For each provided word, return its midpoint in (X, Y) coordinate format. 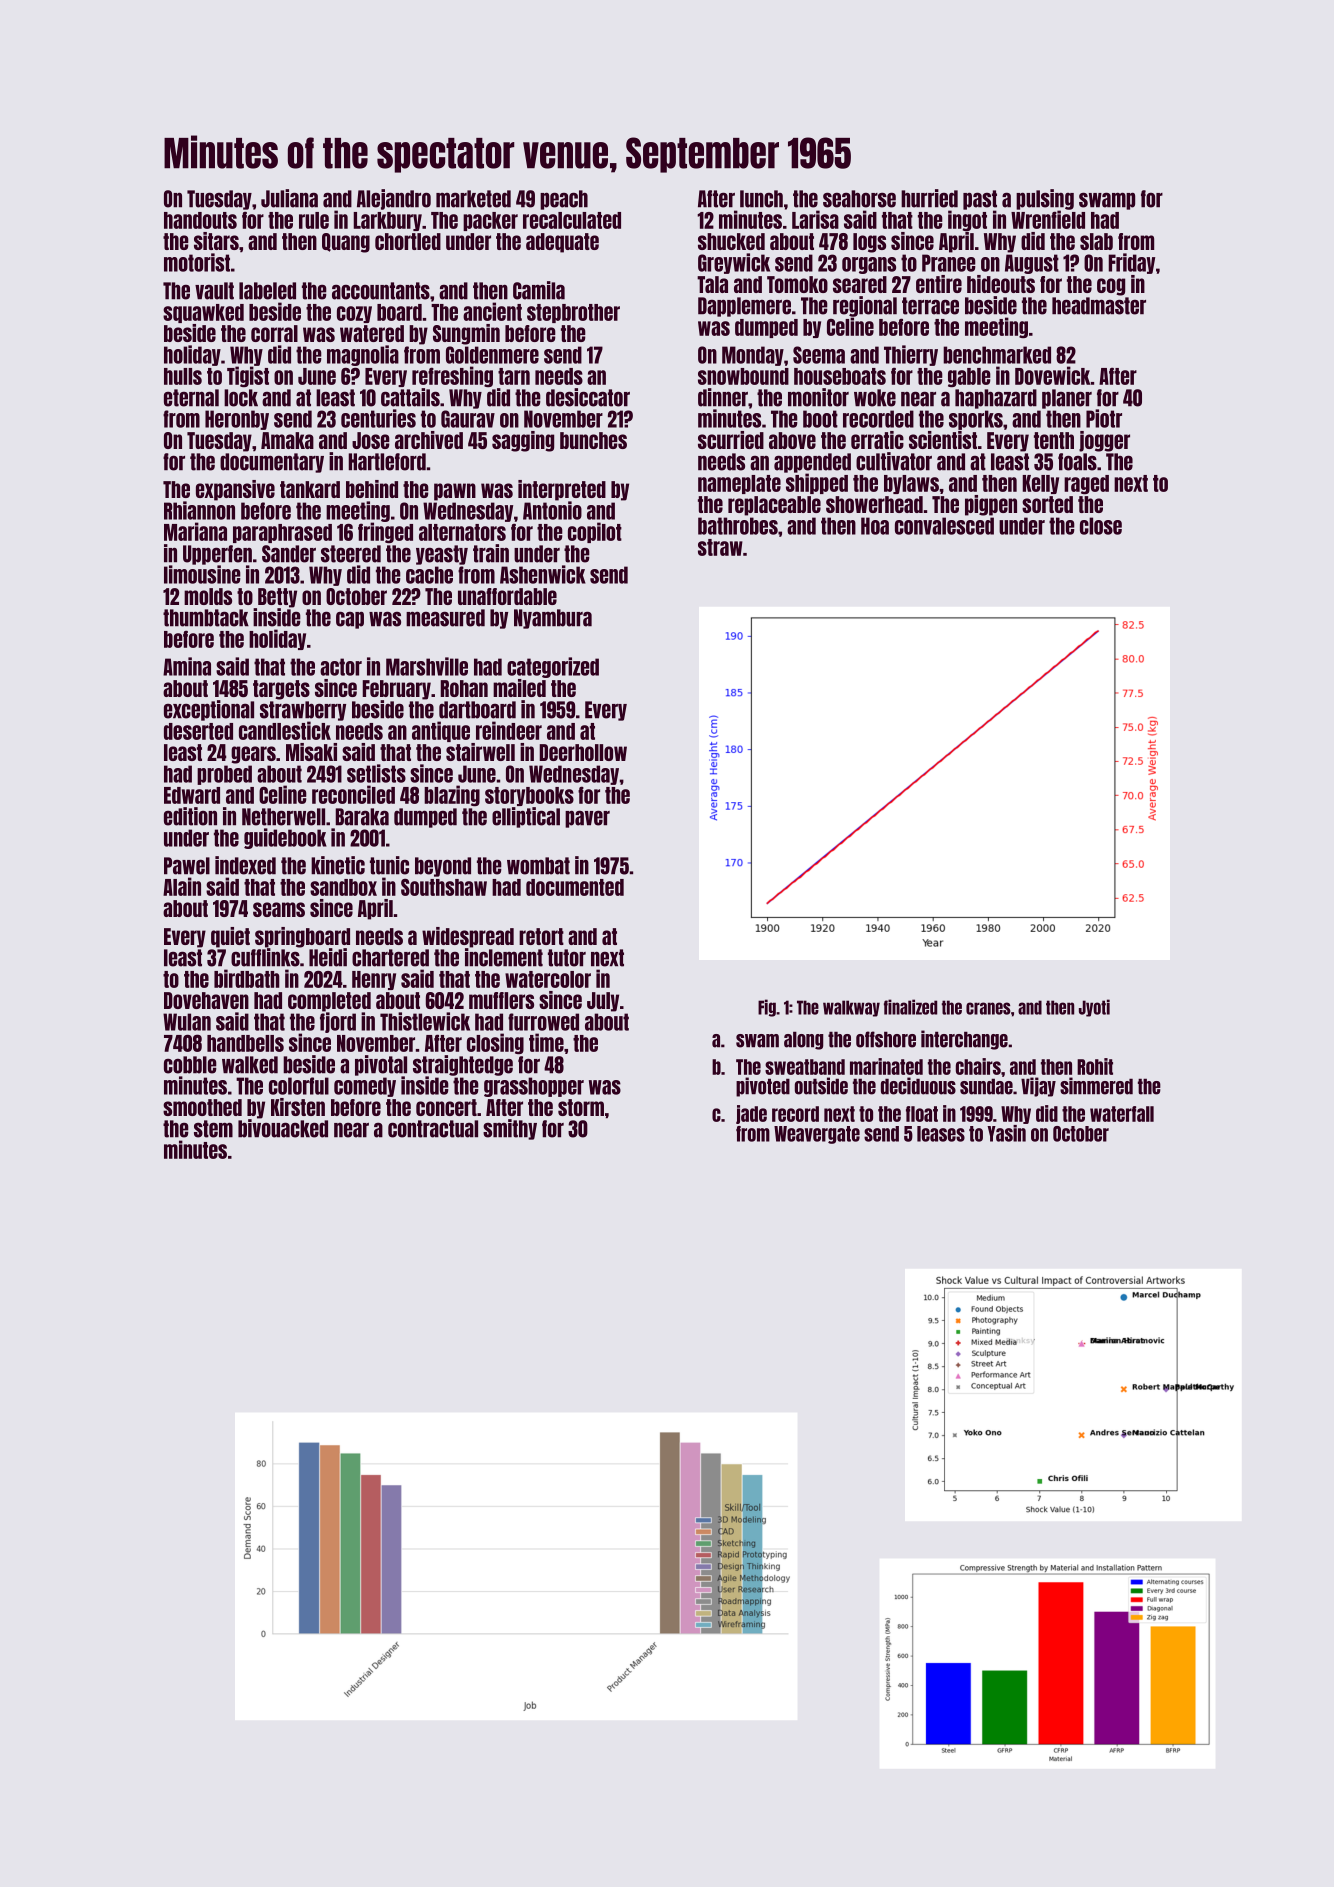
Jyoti (1094, 1008)
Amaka (287, 440)
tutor (567, 958)
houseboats (840, 376)
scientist (943, 440)
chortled (408, 241)
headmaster (1099, 306)
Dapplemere (744, 307)
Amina (187, 666)
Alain (182, 886)
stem (213, 1129)
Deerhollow (583, 752)
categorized (553, 667)
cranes (988, 1008)
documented (575, 887)
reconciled (353, 794)
